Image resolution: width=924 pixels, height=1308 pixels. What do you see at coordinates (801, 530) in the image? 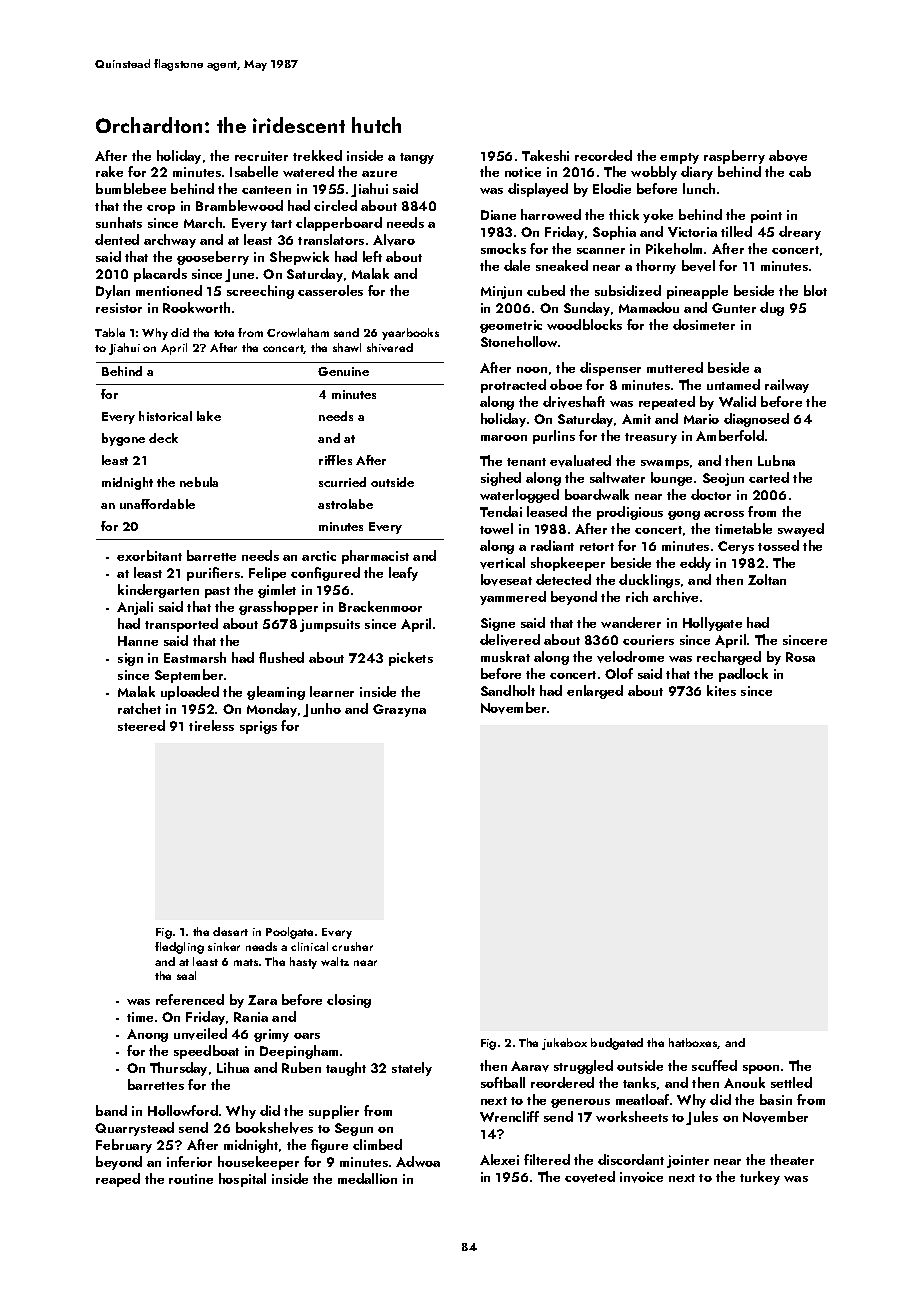
I see `swayed` at bounding box center [801, 530].
